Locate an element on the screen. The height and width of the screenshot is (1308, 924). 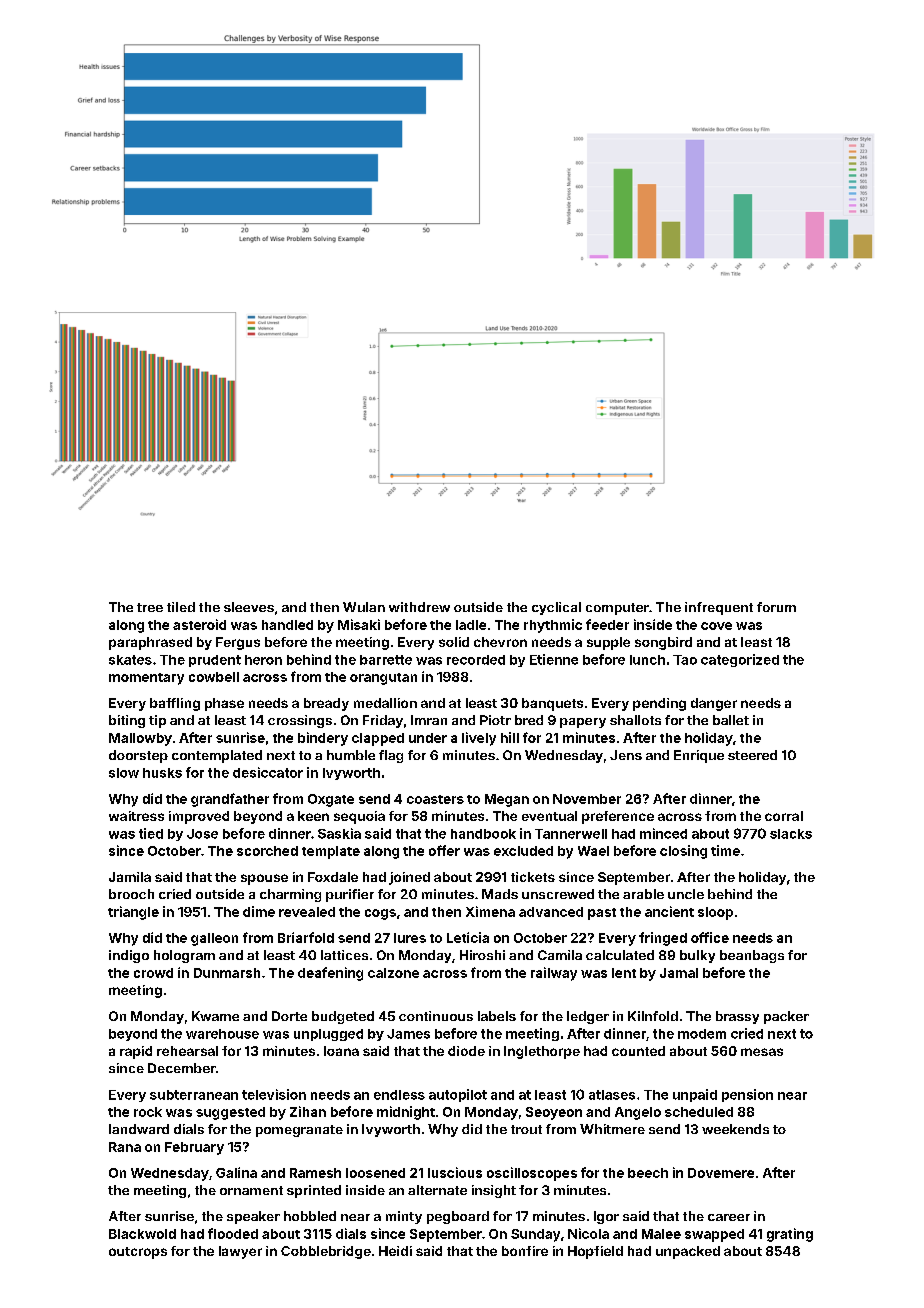
husks is located at coordinates (162, 773).
